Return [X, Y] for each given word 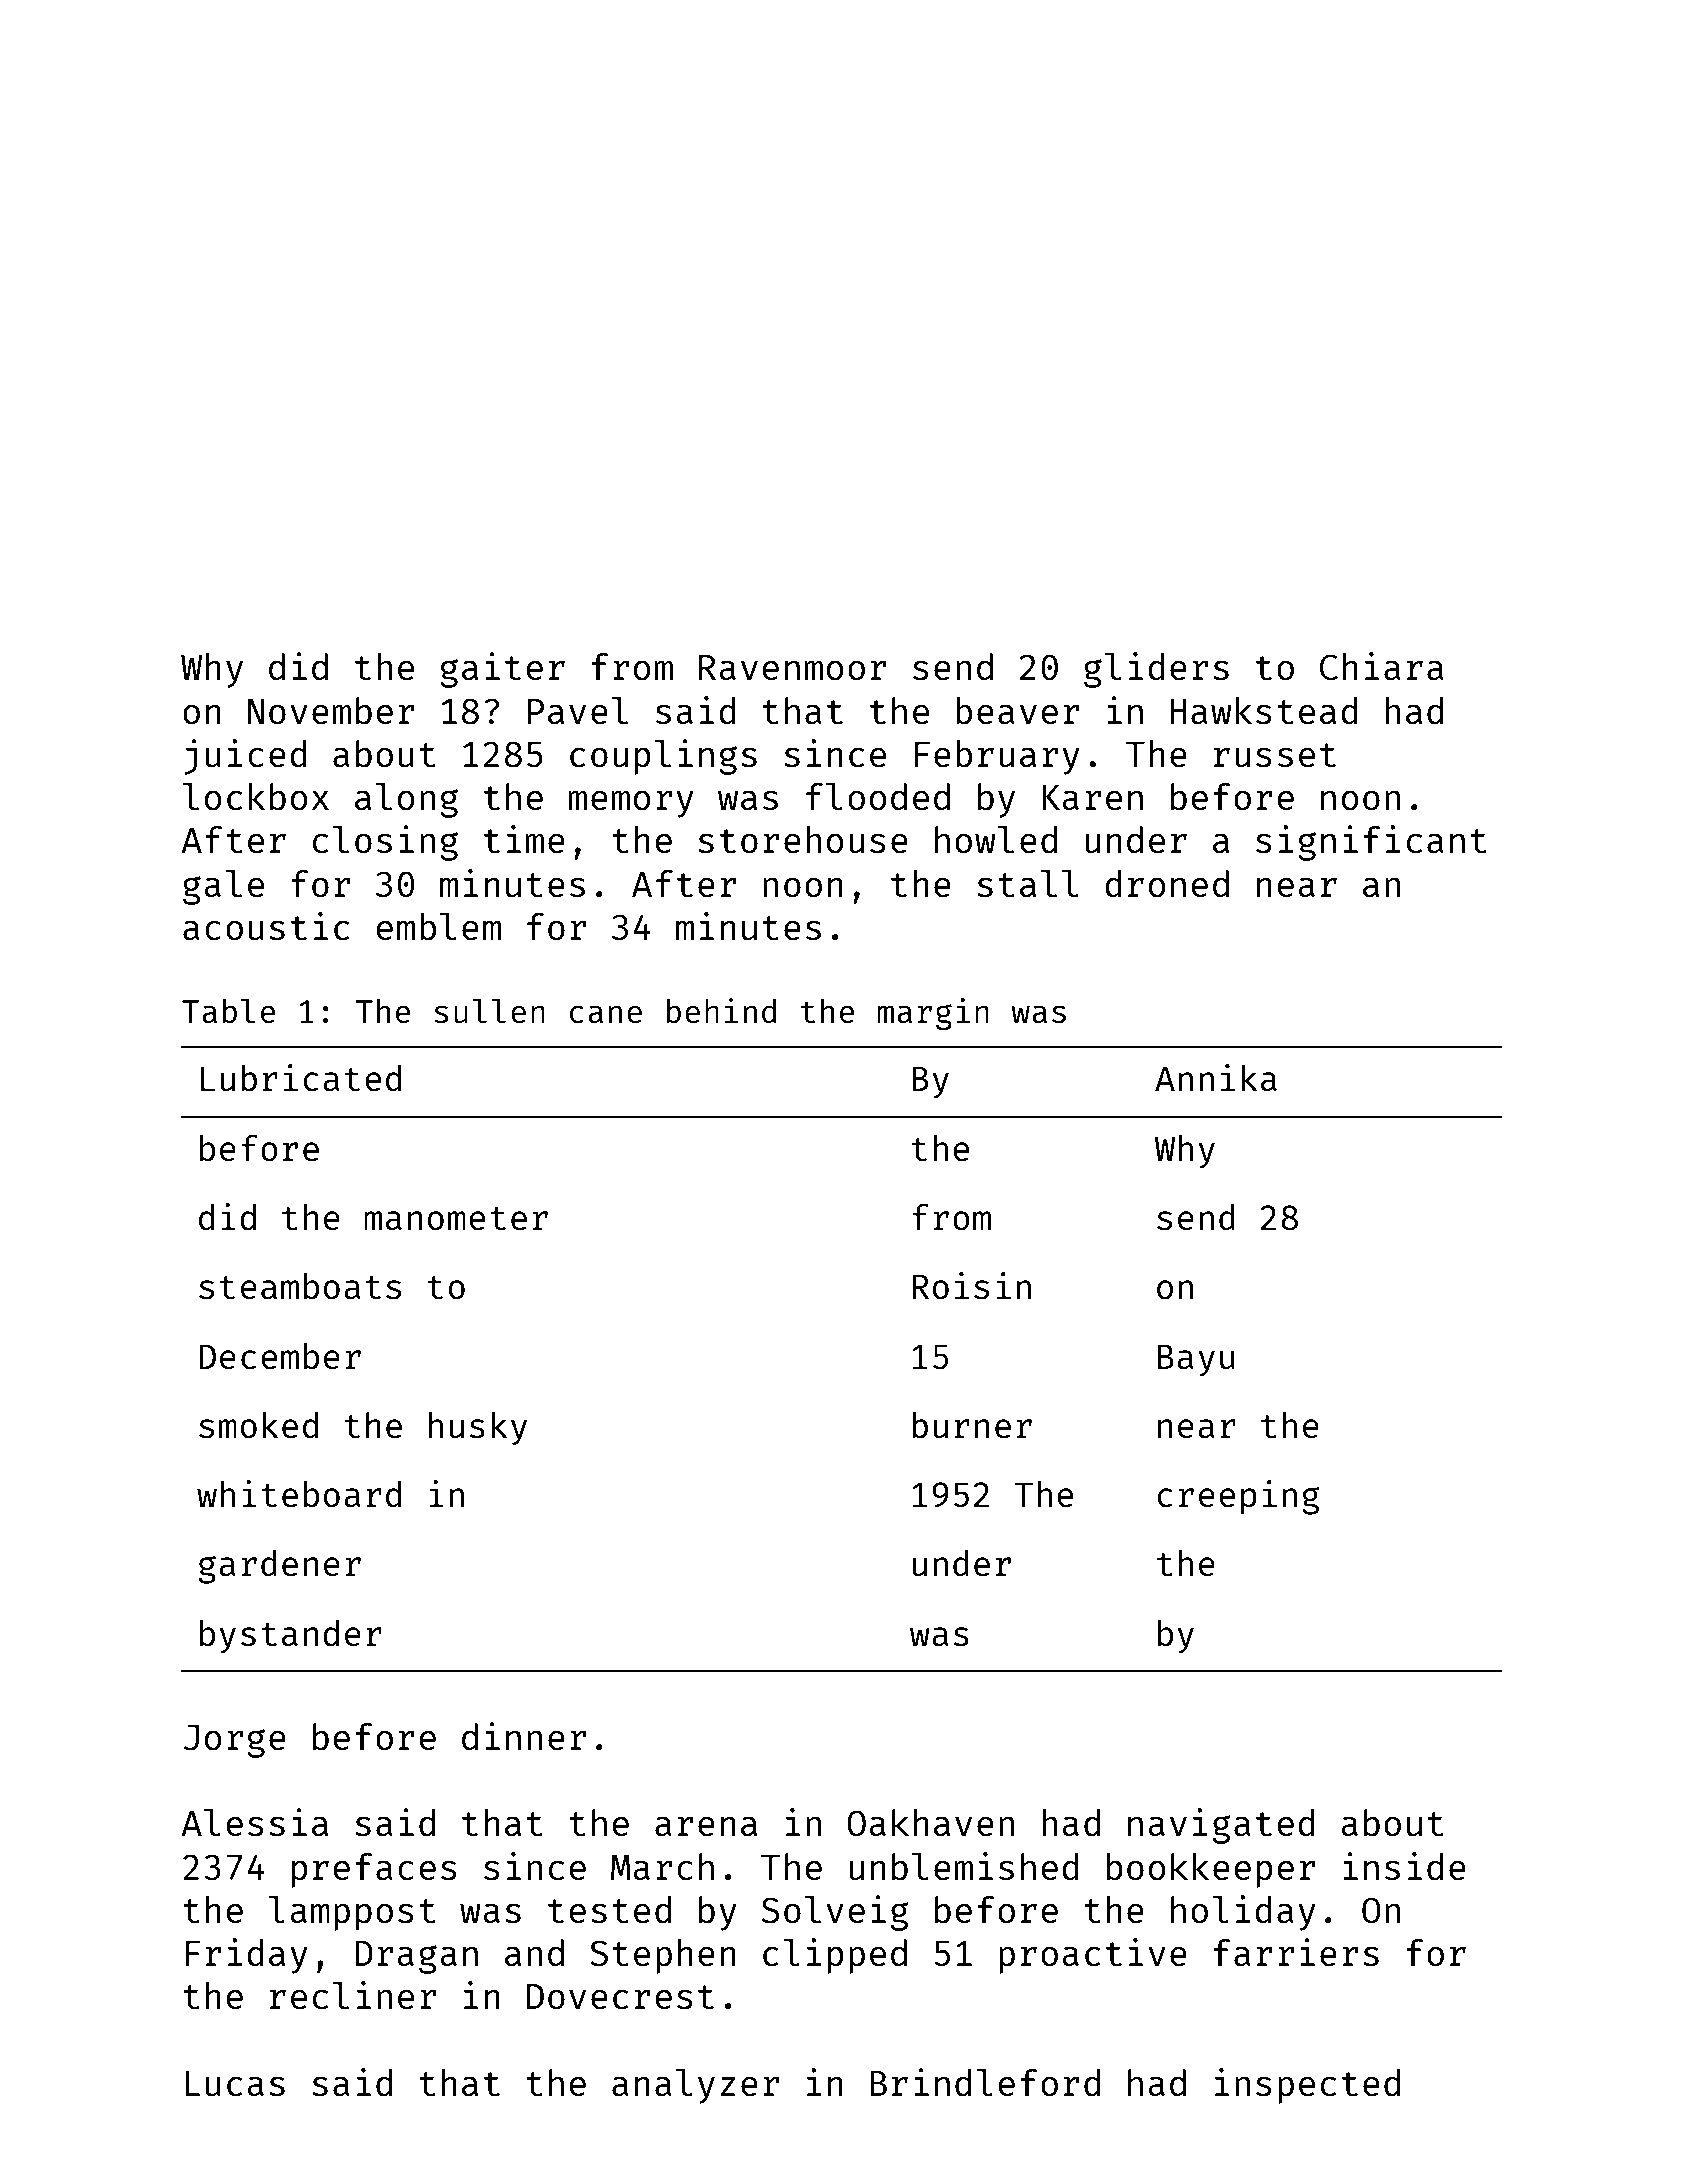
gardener [280, 1567]
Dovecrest [620, 1997]
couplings [663, 757]
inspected [1307, 2086]
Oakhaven [930, 1823]
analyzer [695, 2086]
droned [1167, 884]
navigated [1221, 1826]
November [331, 711]
